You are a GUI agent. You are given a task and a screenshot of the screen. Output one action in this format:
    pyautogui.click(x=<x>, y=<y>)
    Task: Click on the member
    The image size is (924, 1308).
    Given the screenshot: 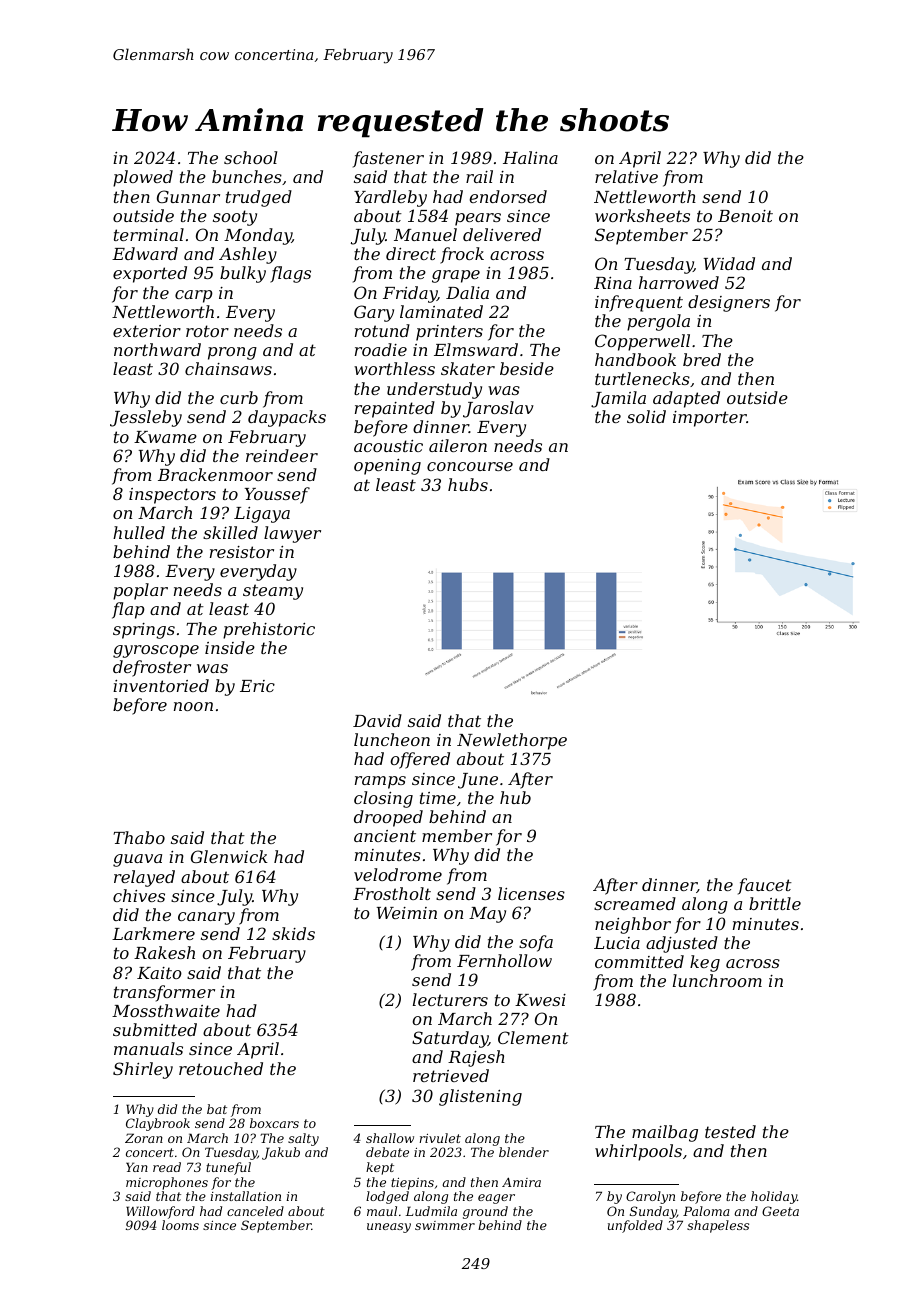 What is the action you would take?
    pyautogui.click(x=457, y=835)
